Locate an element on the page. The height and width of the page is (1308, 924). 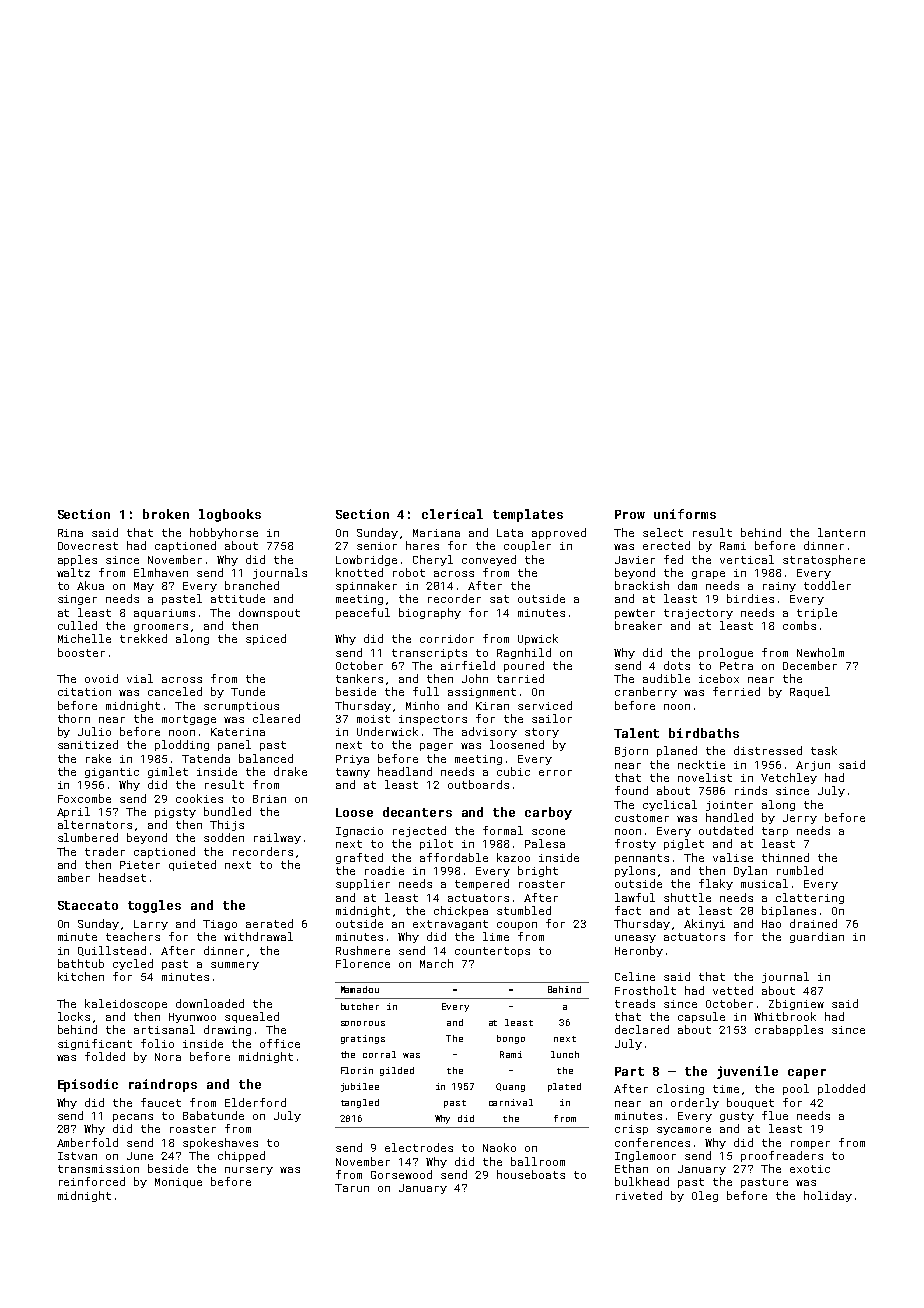
templates is located at coordinates (528, 515).
